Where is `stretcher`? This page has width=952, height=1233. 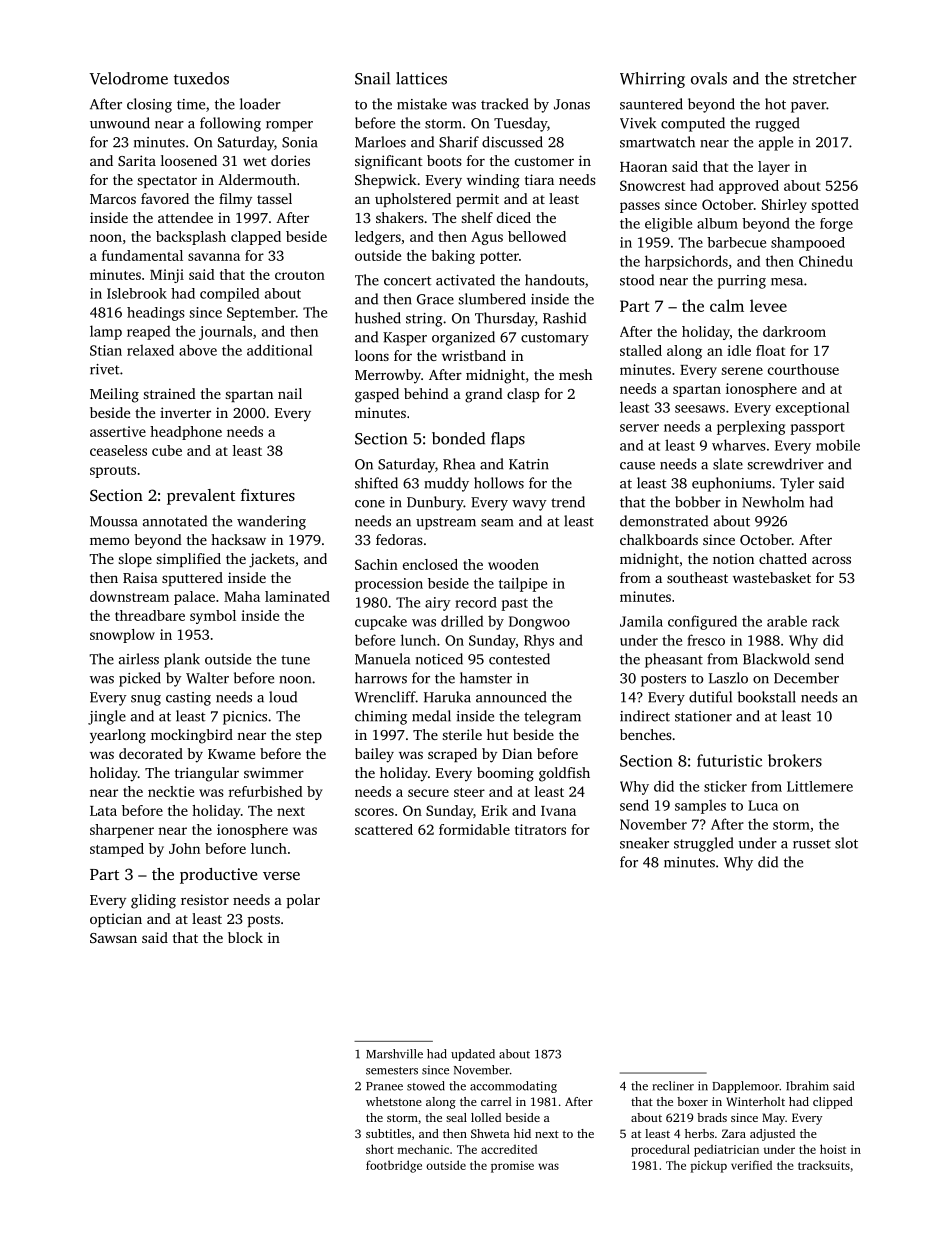
stretcher is located at coordinates (825, 78).
